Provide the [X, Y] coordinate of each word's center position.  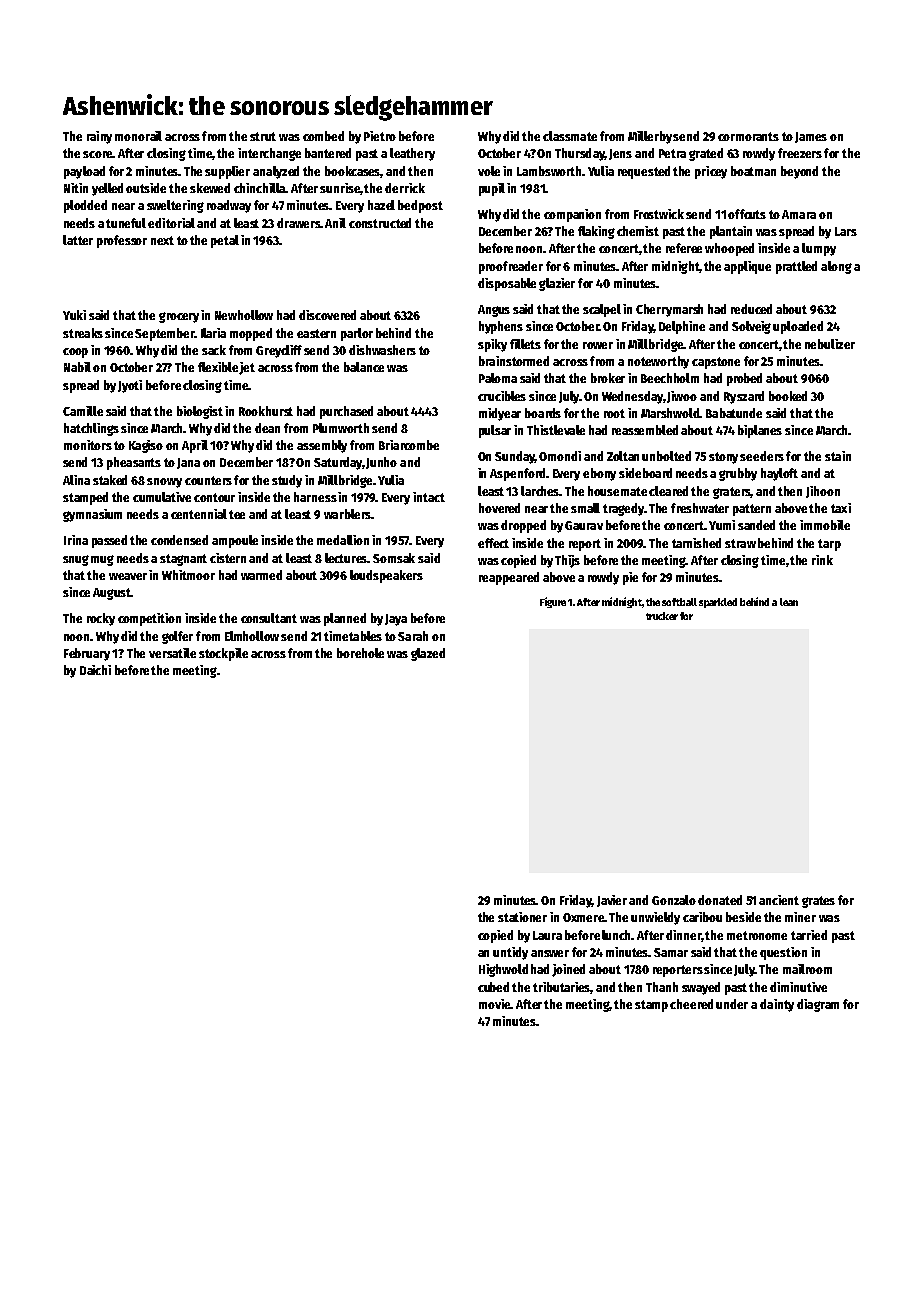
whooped [729, 249]
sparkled [718, 603]
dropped [523, 526]
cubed [493, 987]
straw [740, 543]
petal [225, 241]
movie [495, 1004]
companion [572, 215]
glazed [428, 654]
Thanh [662, 987]
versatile [172, 653]
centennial [199, 514]
